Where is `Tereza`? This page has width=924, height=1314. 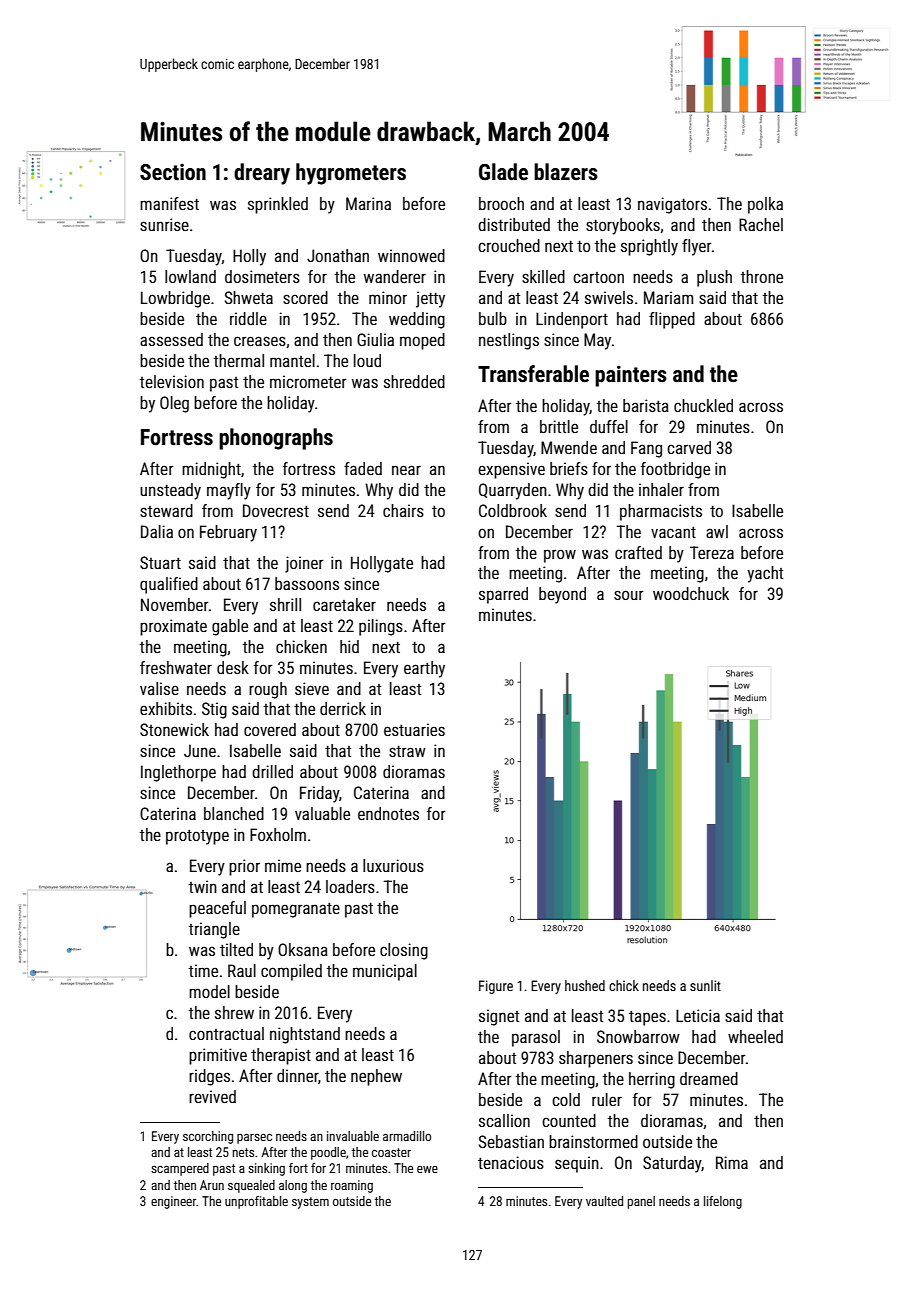
Tereza is located at coordinates (712, 552).
